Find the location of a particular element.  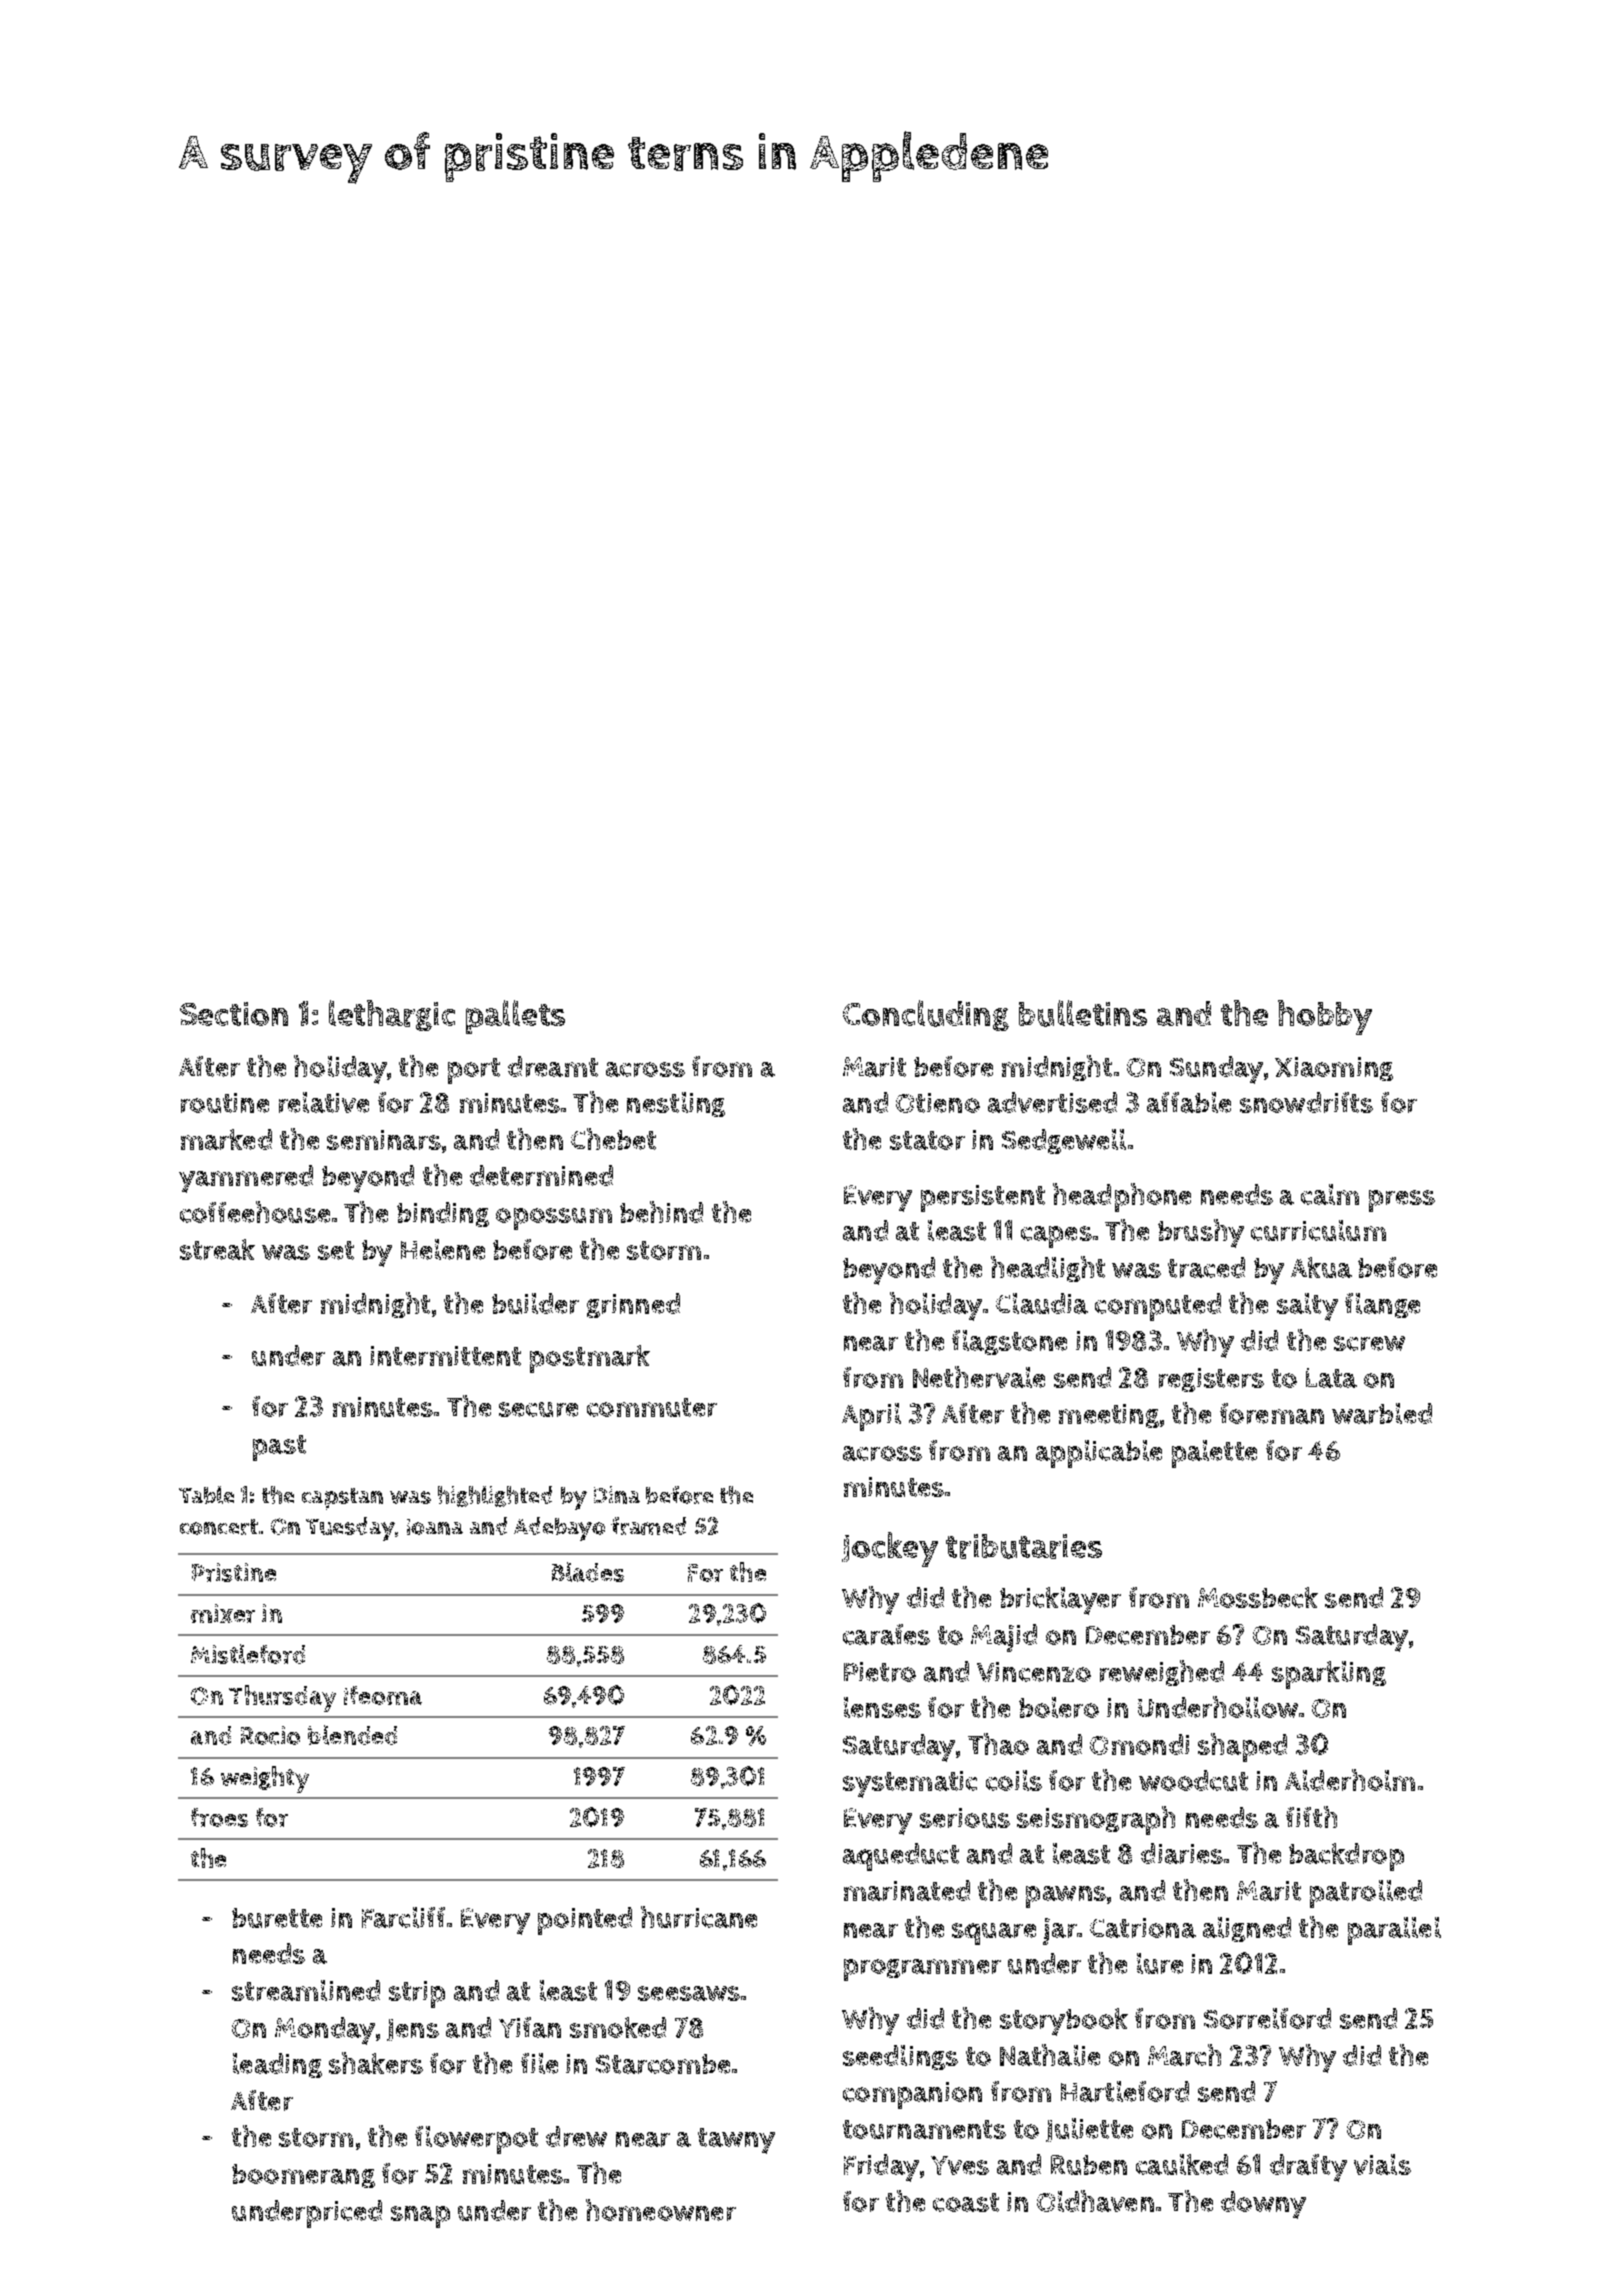

coast is located at coordinates (966, 2202).
